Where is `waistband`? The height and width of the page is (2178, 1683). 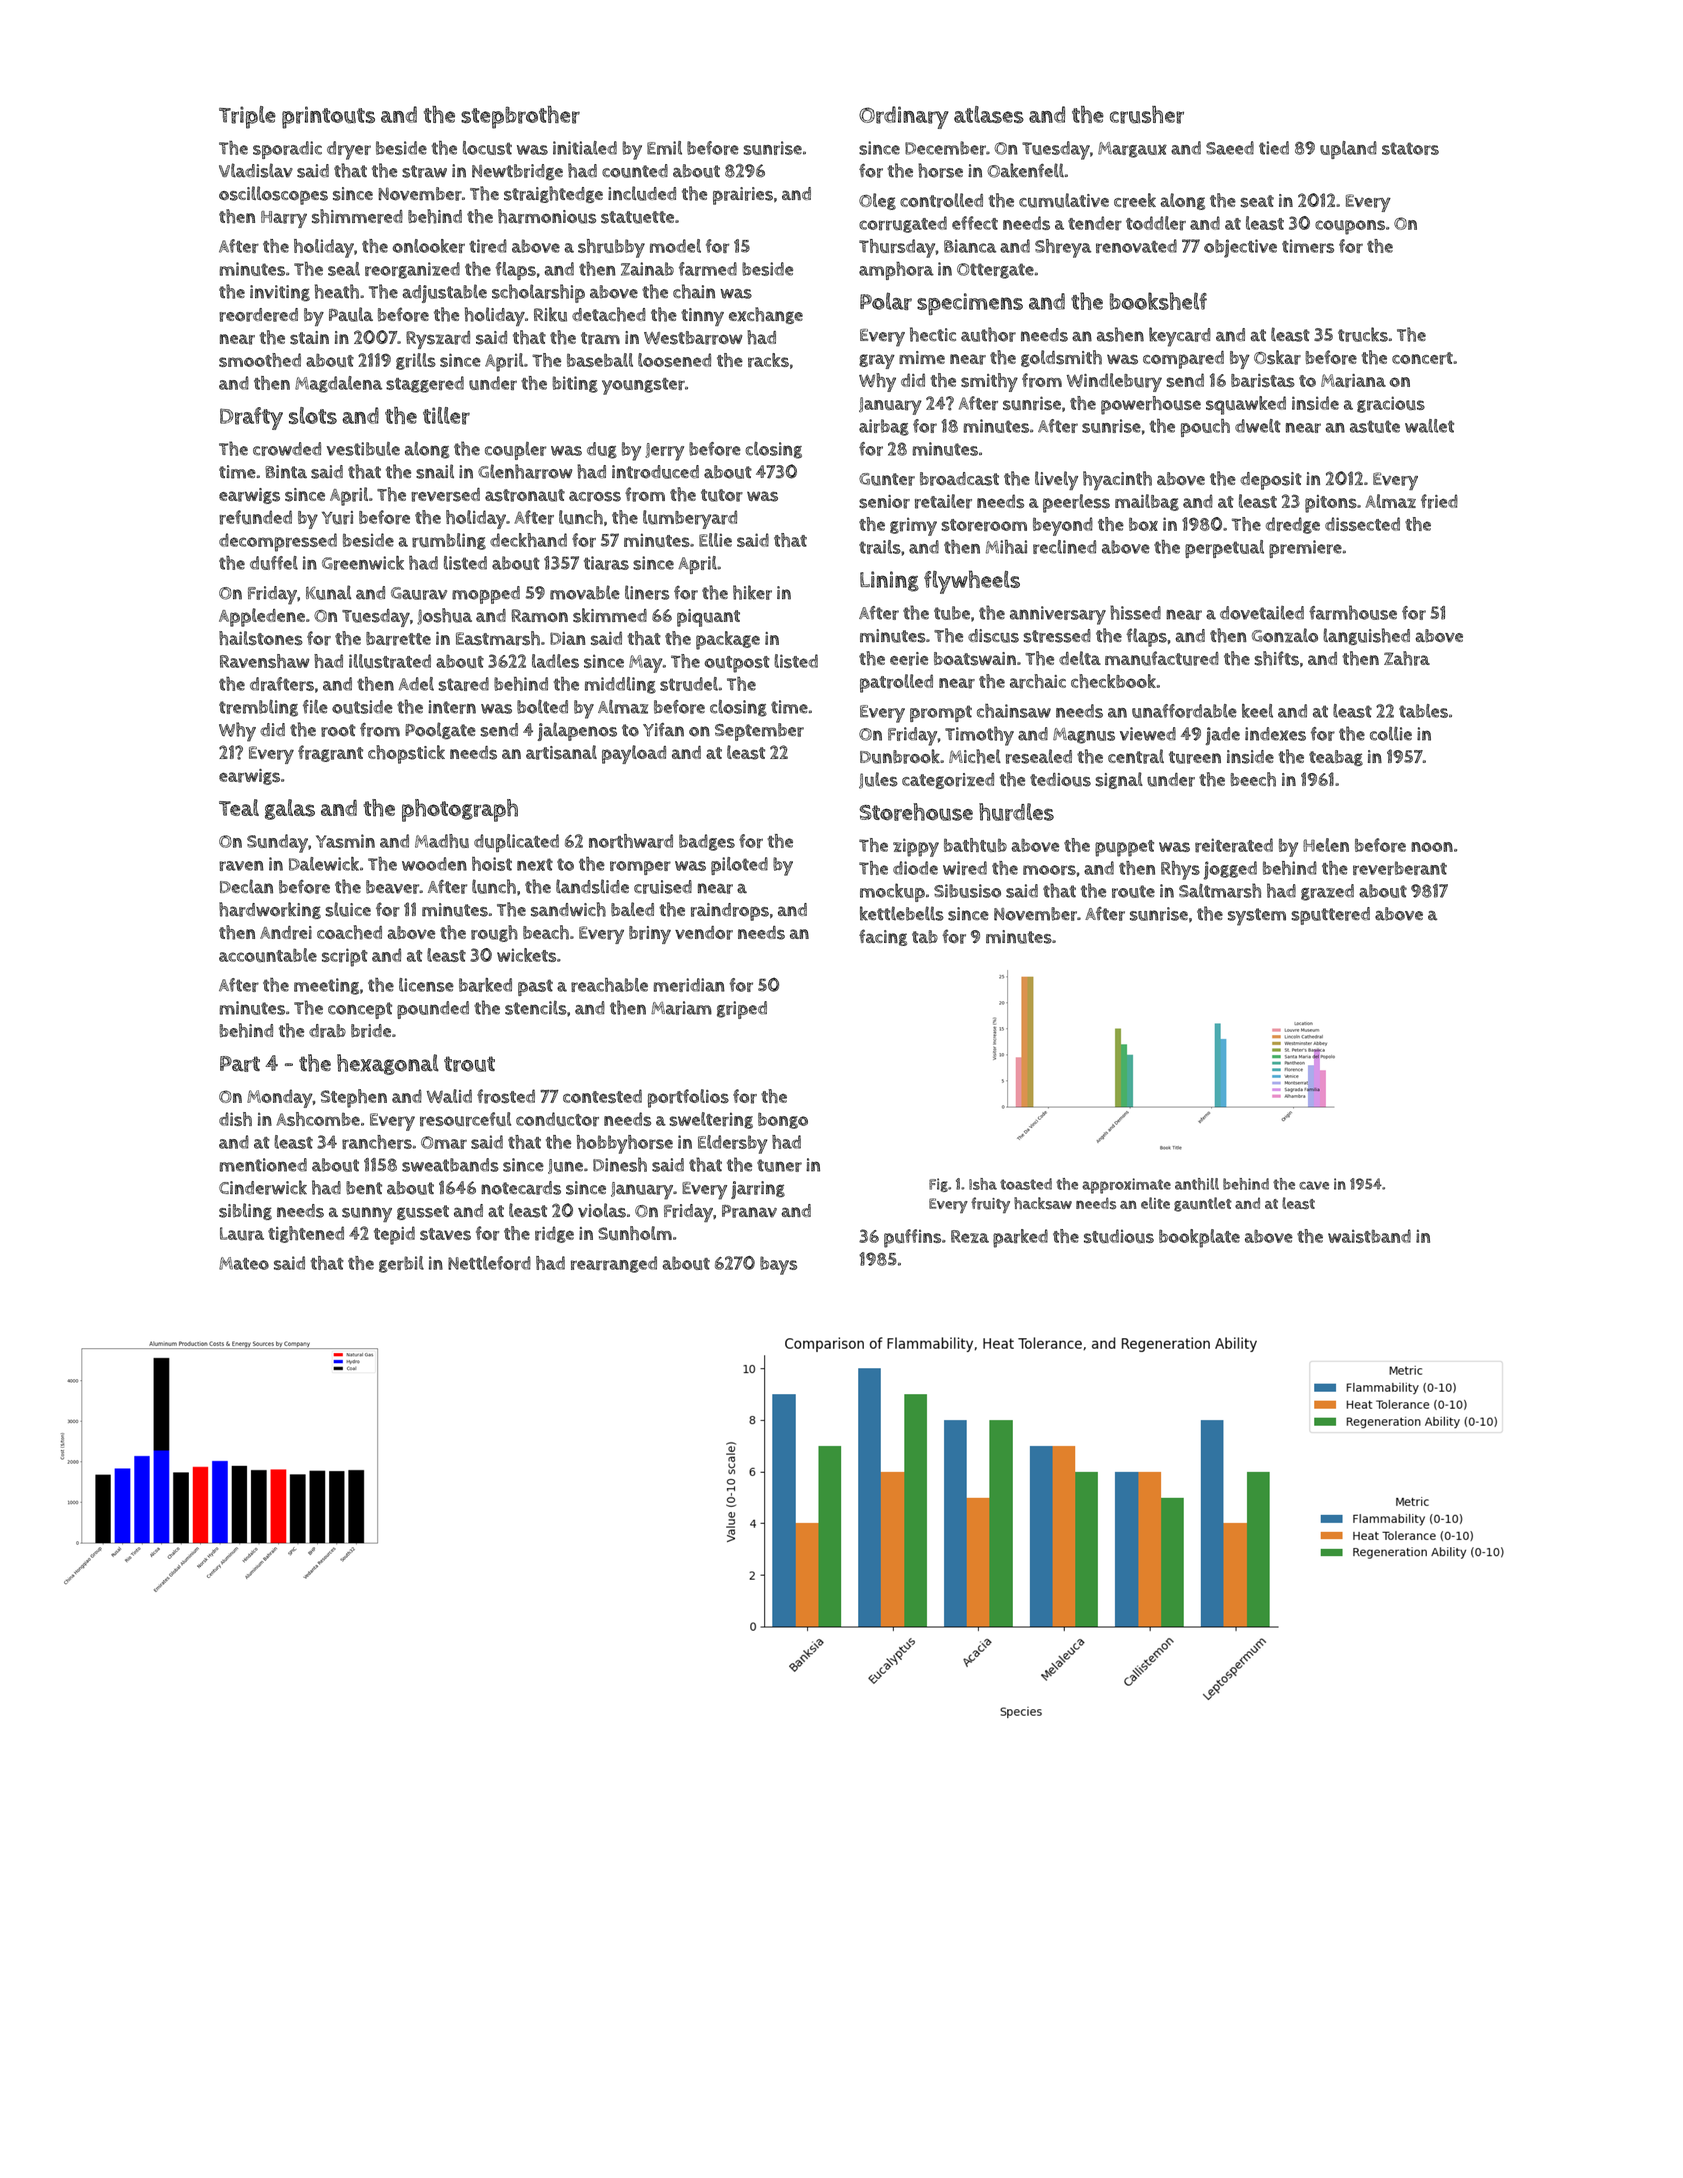
waistband is located at coordinates (1369, 1236).
